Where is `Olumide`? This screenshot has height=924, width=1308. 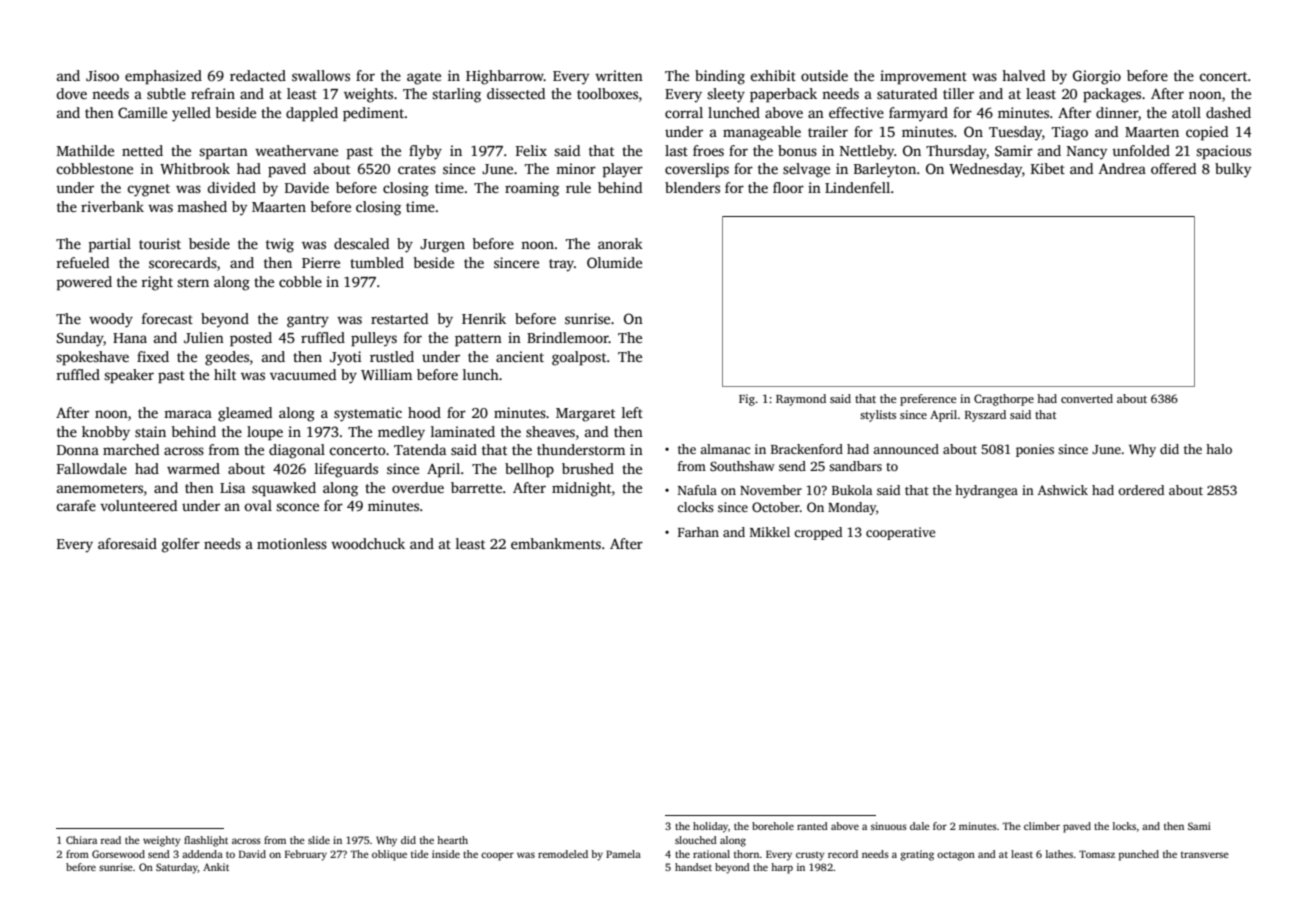 Olumide is located at coordinates (614, 262).
